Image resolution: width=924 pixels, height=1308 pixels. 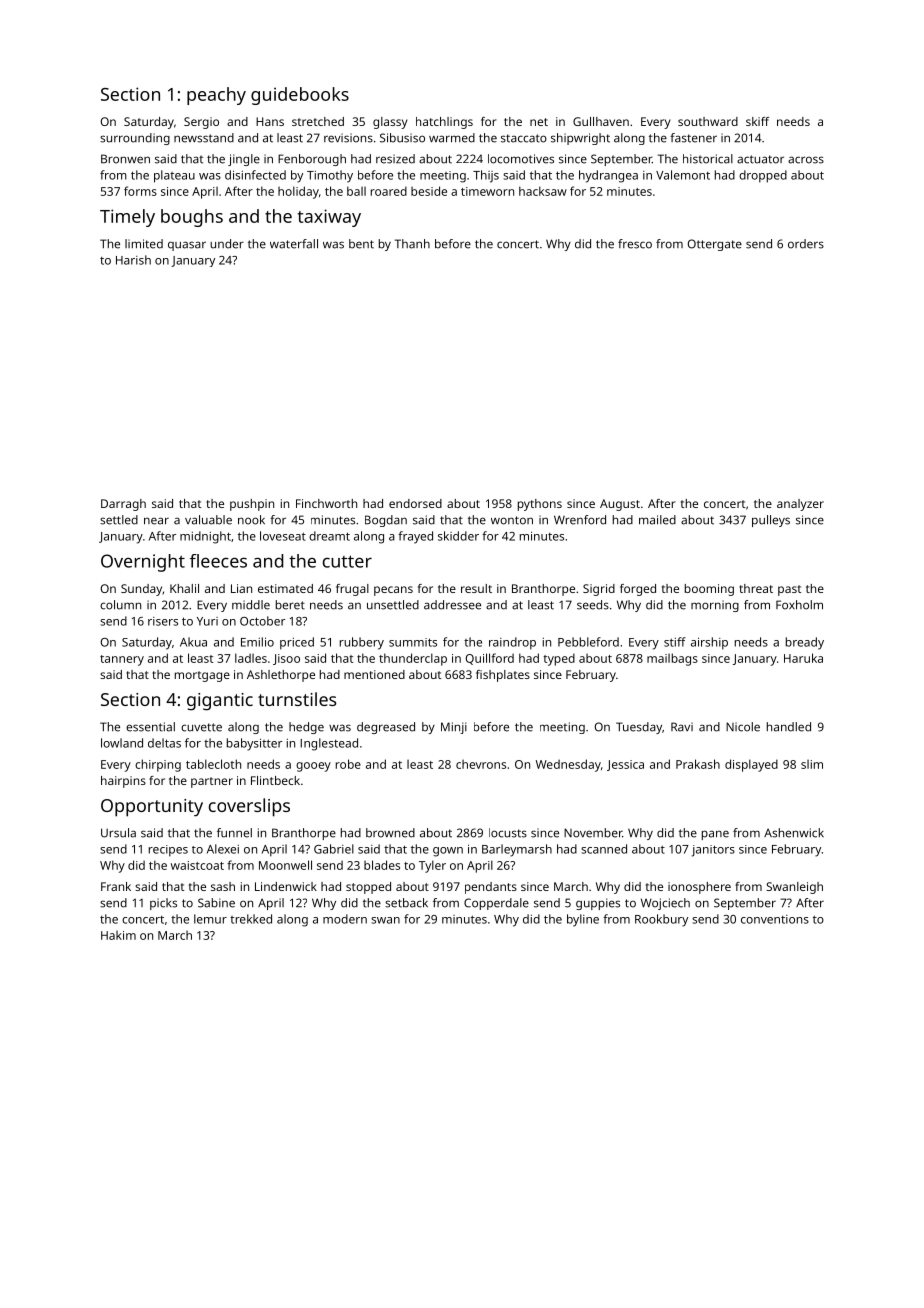 I want to click on endorsed, so click(x=415, y=503).
